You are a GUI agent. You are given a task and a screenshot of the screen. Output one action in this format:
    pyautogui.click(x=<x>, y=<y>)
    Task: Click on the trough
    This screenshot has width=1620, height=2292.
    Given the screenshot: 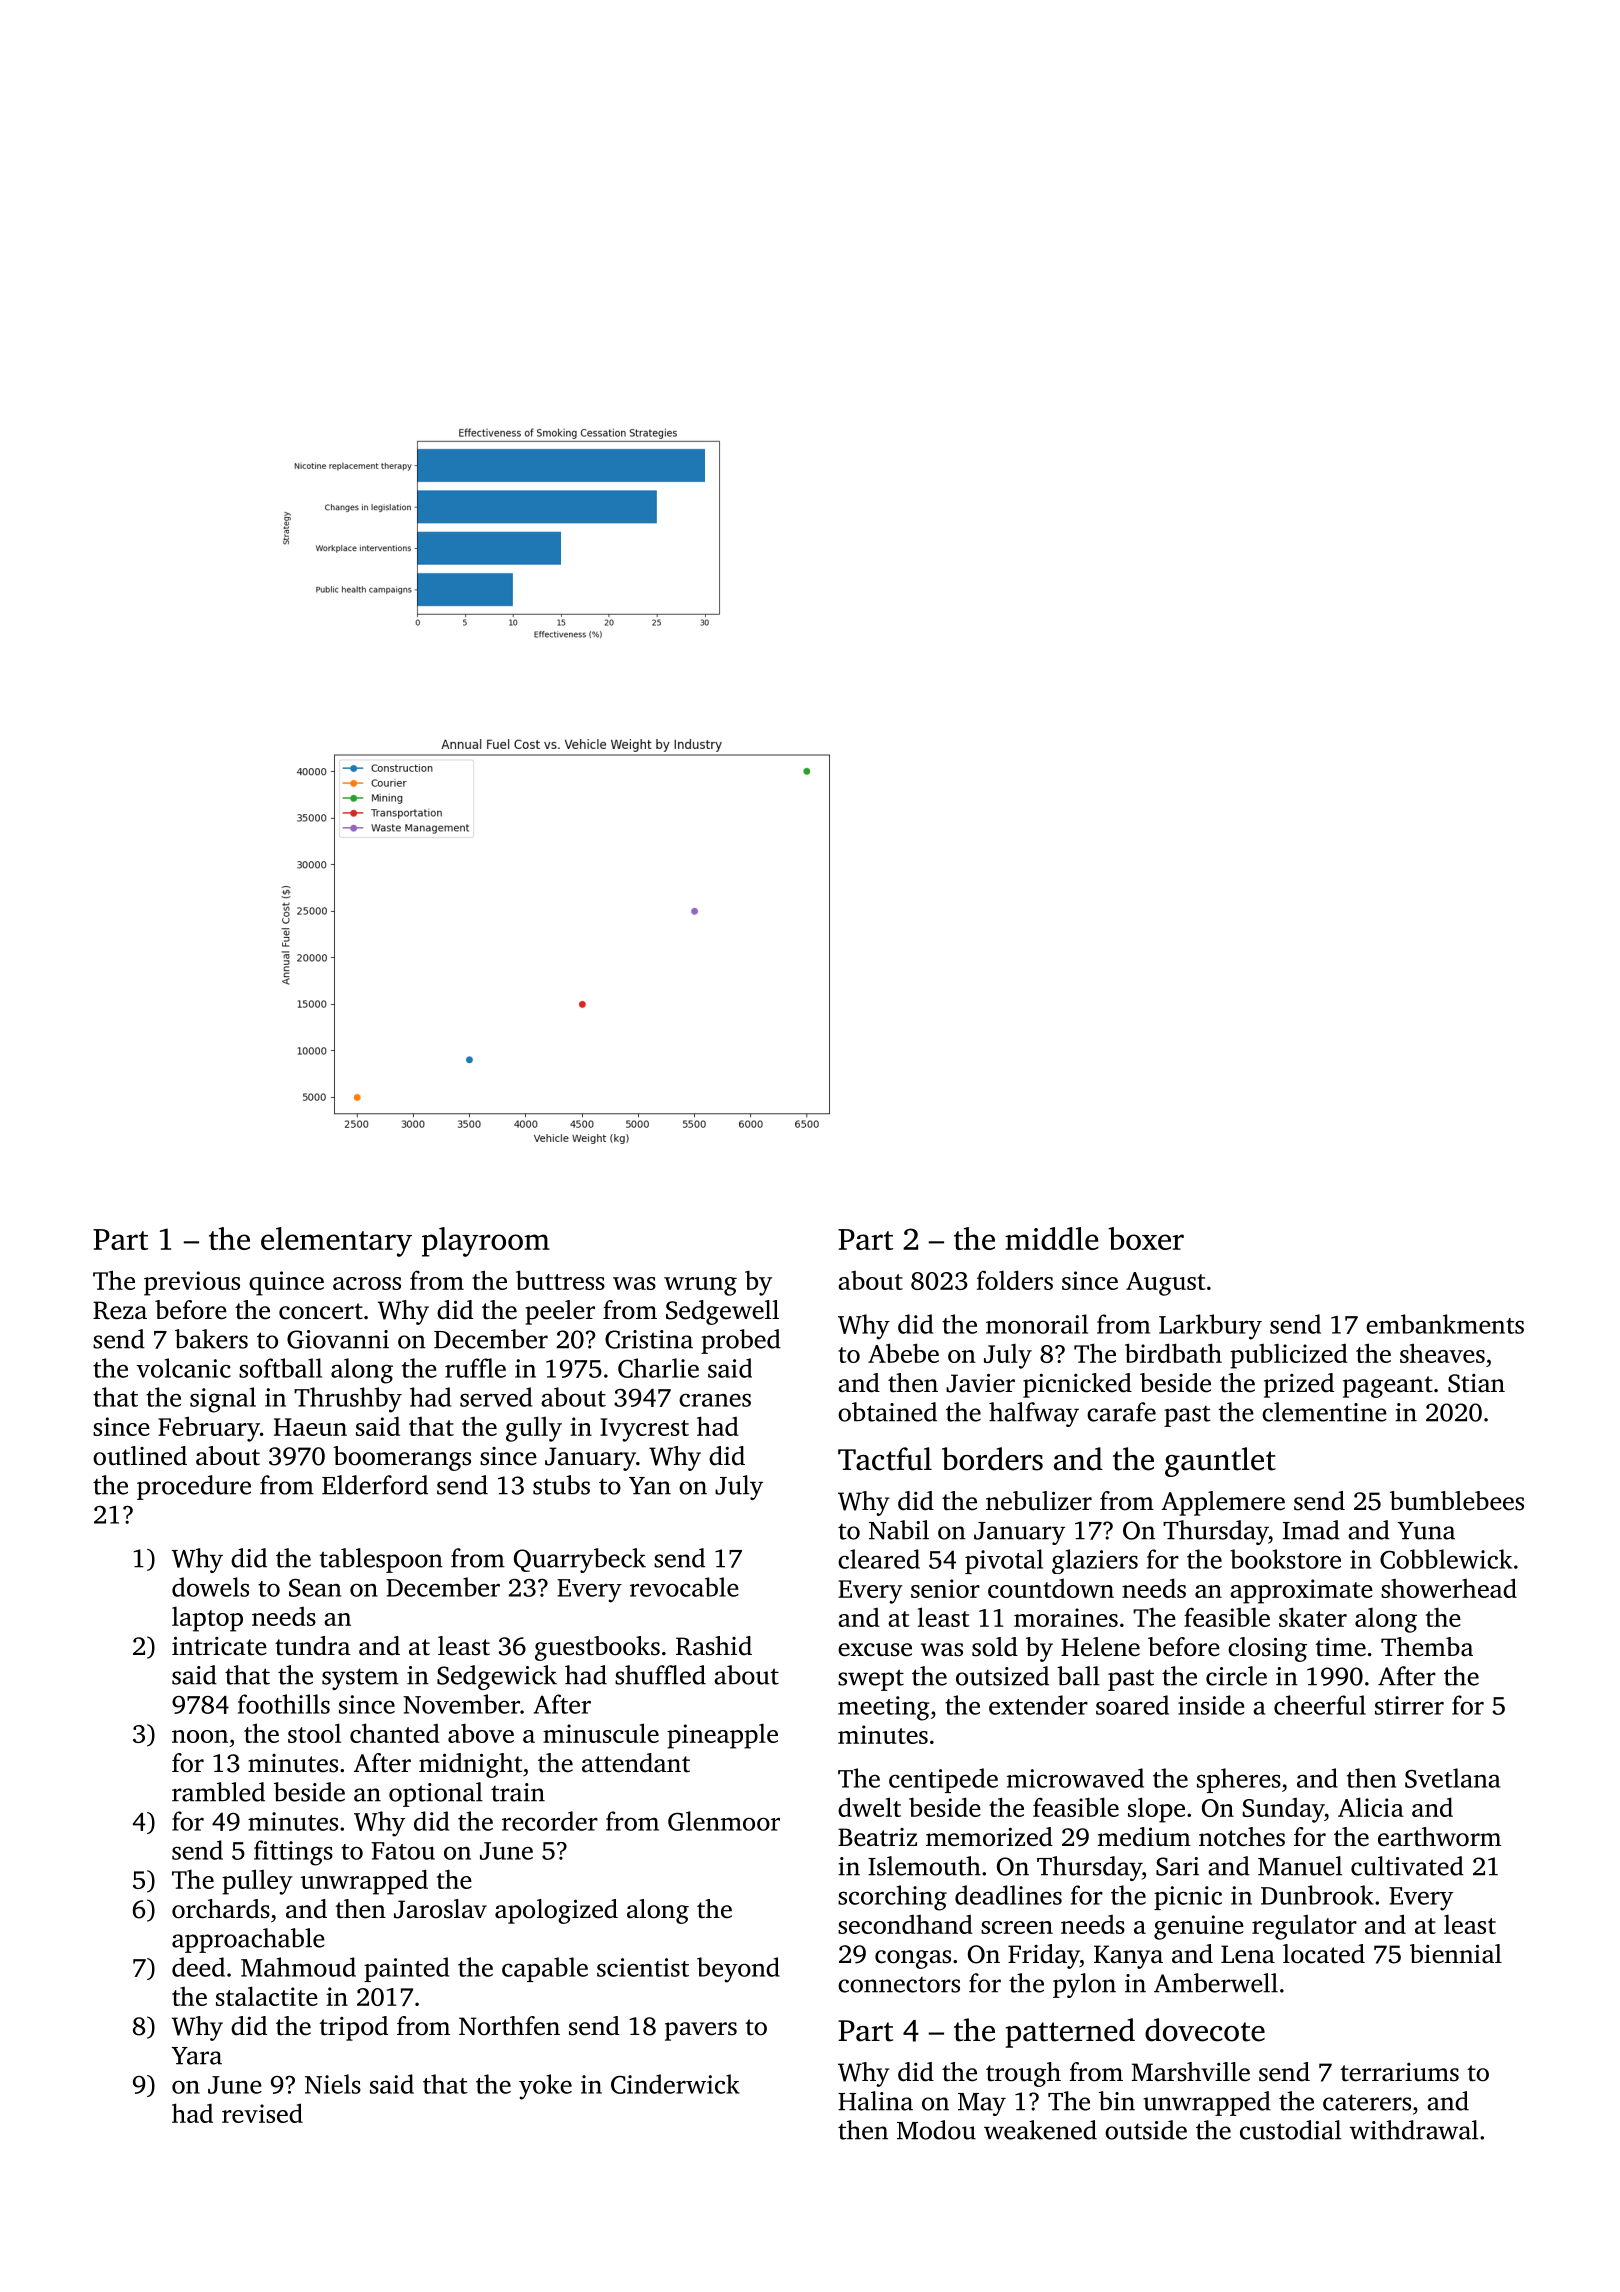 What is the action you would take?
    pyautogui.click(x=1023, y=2074)
